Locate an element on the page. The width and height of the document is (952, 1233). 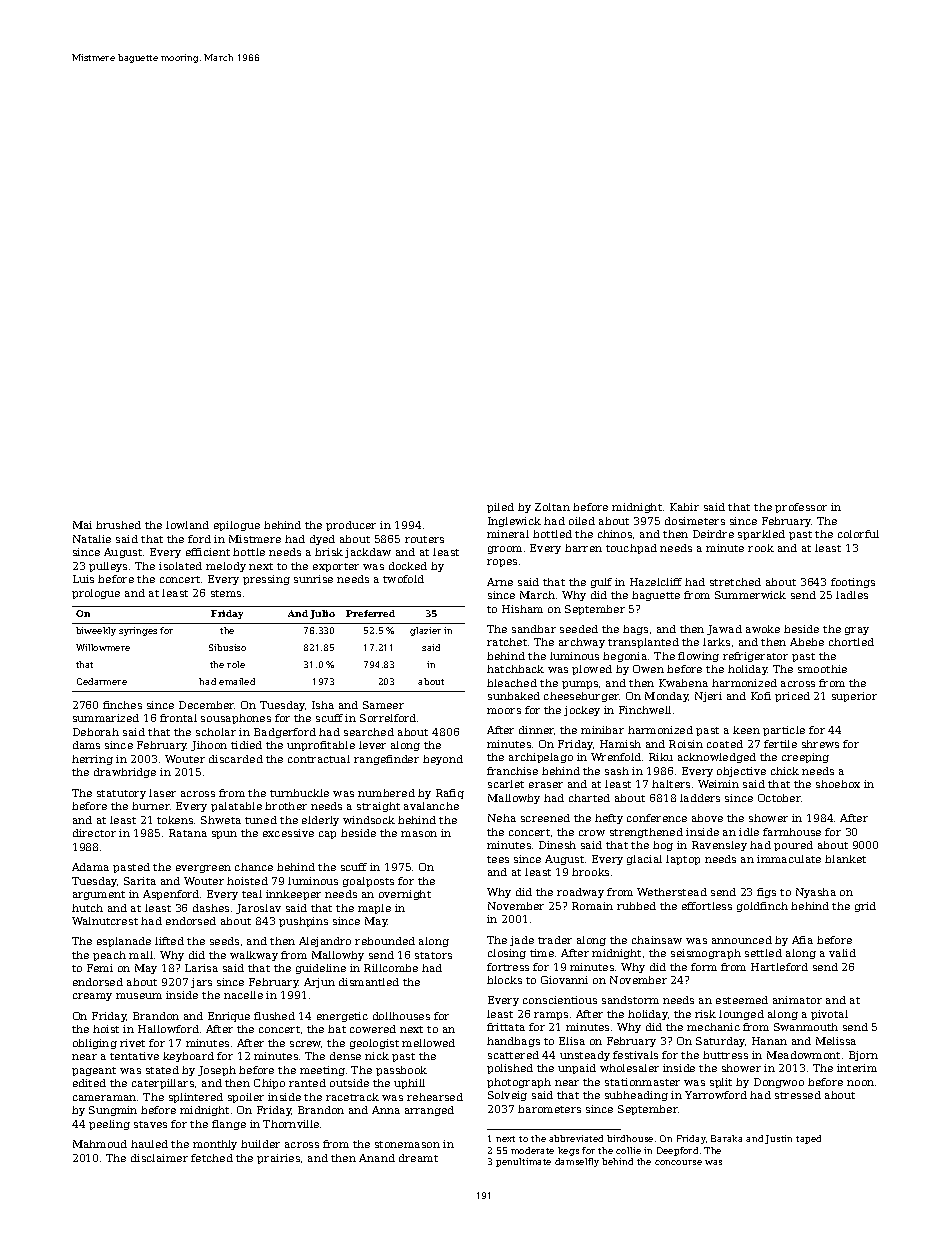
charted is located at coordinates (589, 798).
